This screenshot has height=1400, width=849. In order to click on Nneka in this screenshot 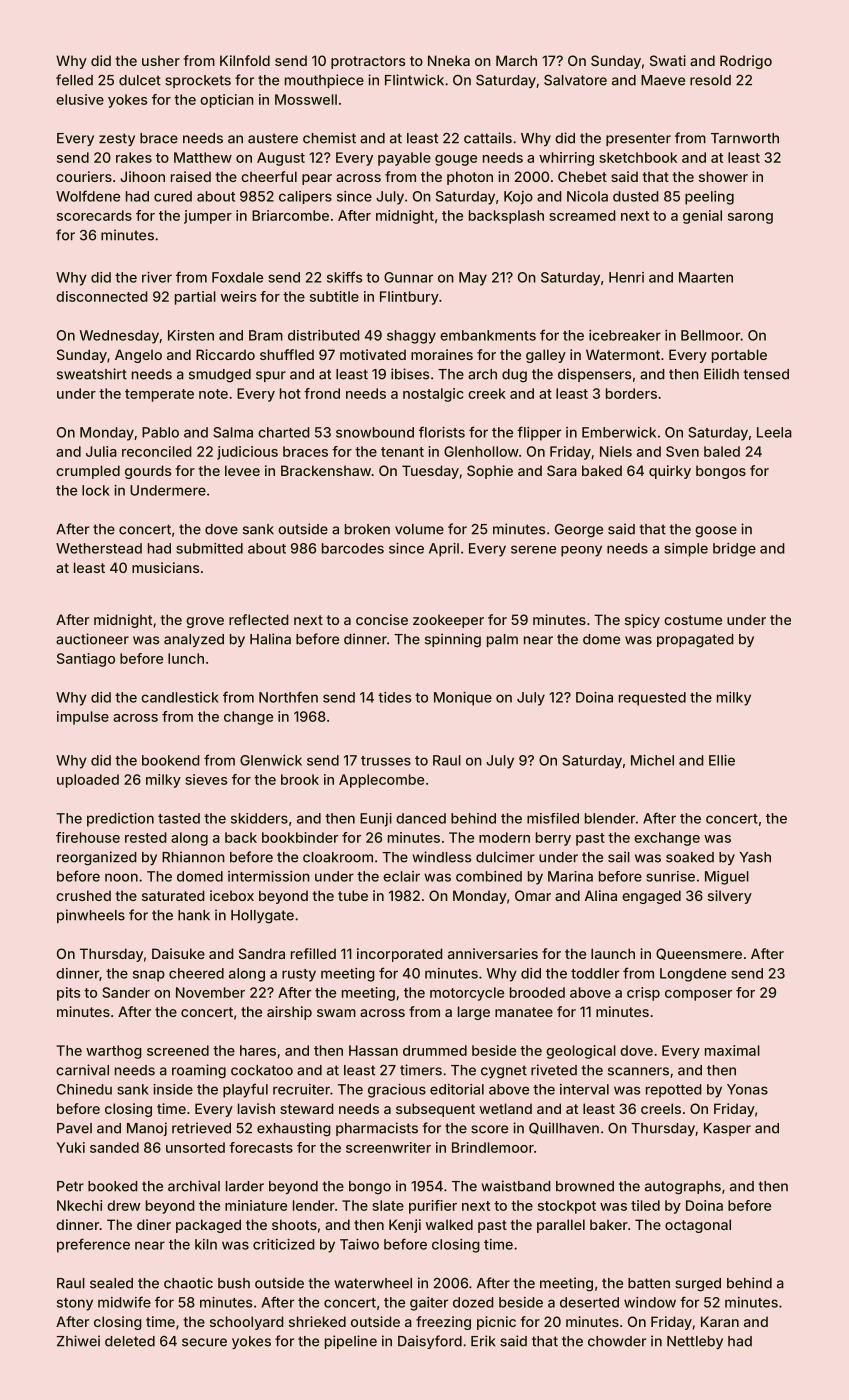, I will do `click(449, 60)`.
